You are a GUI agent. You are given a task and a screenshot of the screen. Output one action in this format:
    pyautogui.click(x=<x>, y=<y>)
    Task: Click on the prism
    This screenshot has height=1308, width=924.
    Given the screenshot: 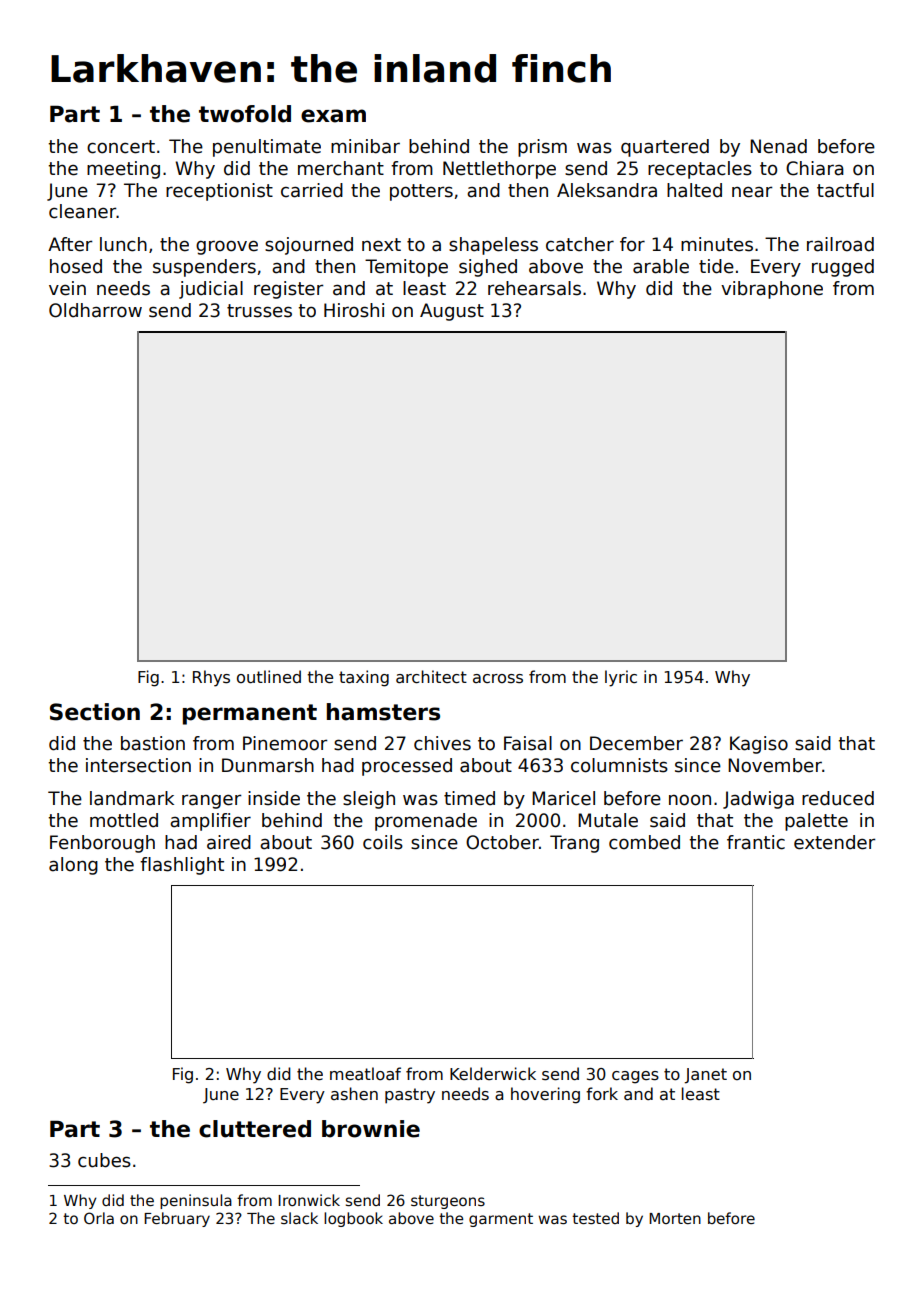 What is the action you would take?
    pyautogui.click(x=542, y=148)
